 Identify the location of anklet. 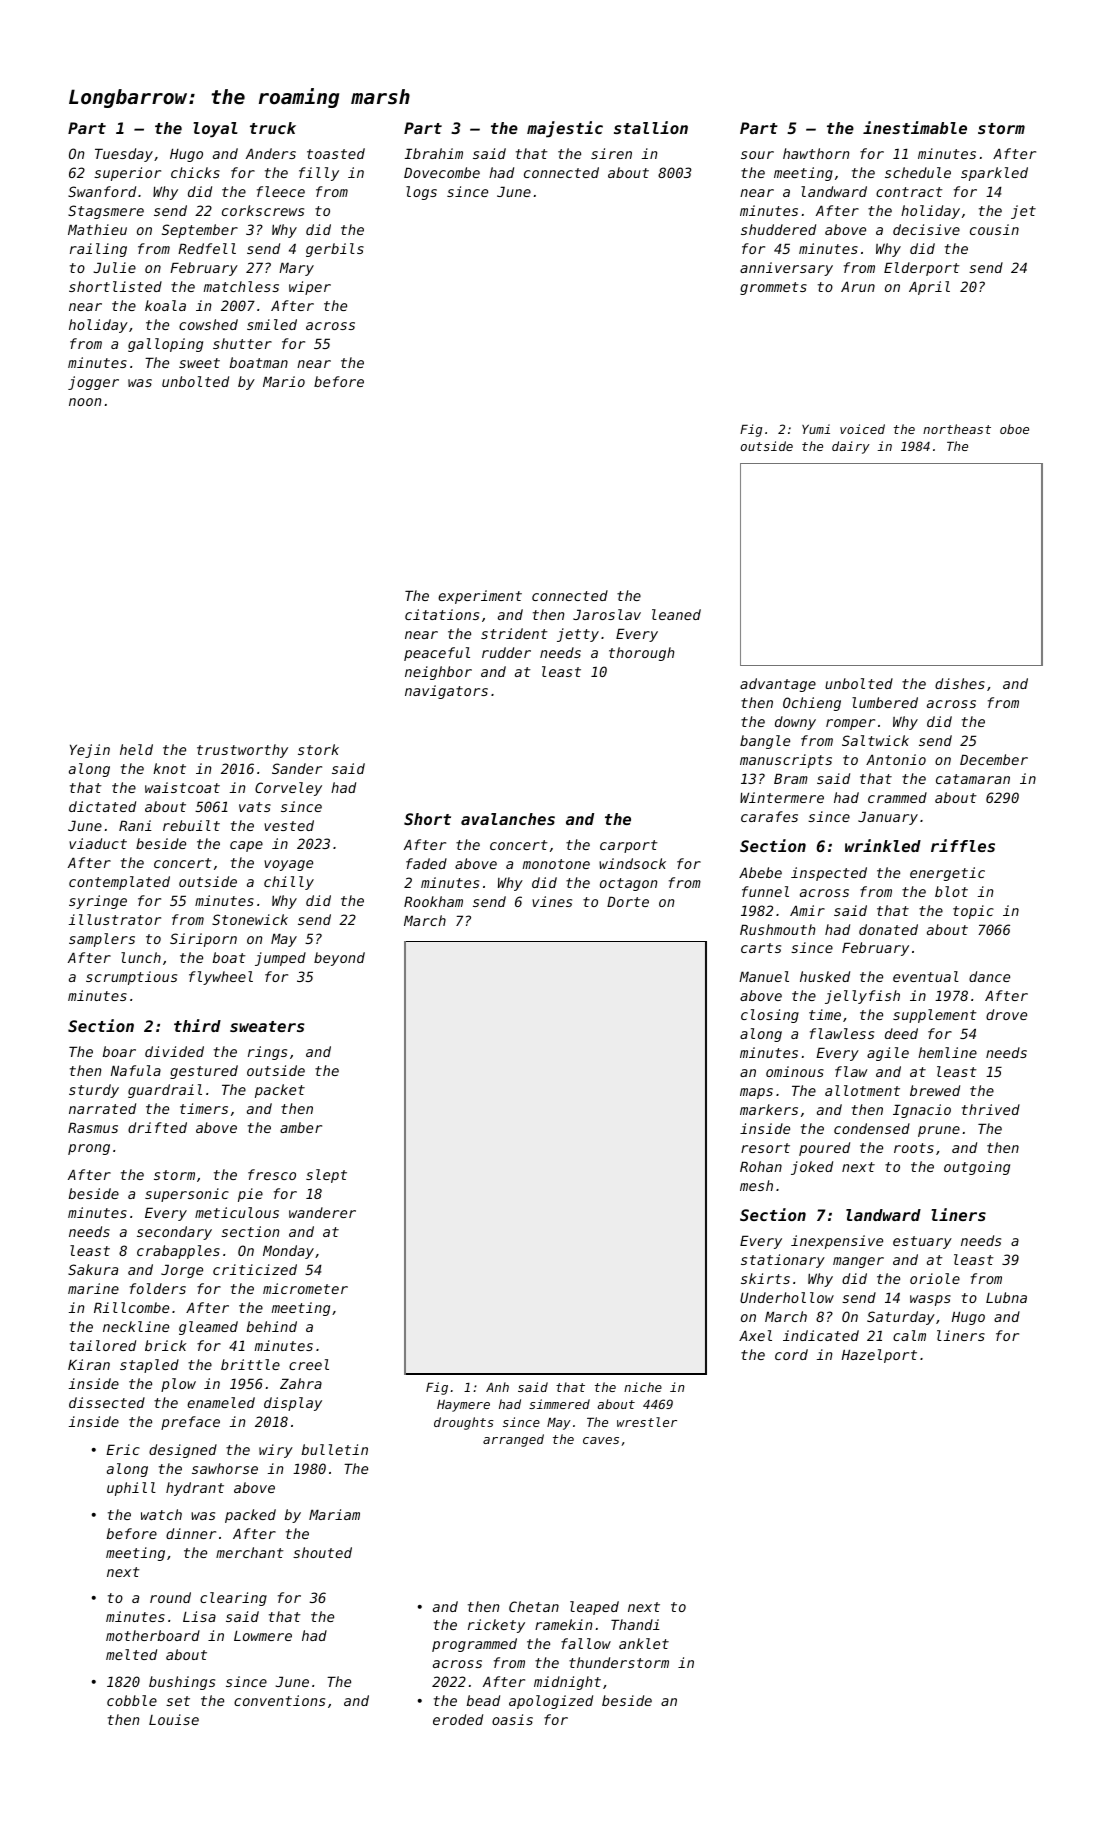
(644, 1643).
